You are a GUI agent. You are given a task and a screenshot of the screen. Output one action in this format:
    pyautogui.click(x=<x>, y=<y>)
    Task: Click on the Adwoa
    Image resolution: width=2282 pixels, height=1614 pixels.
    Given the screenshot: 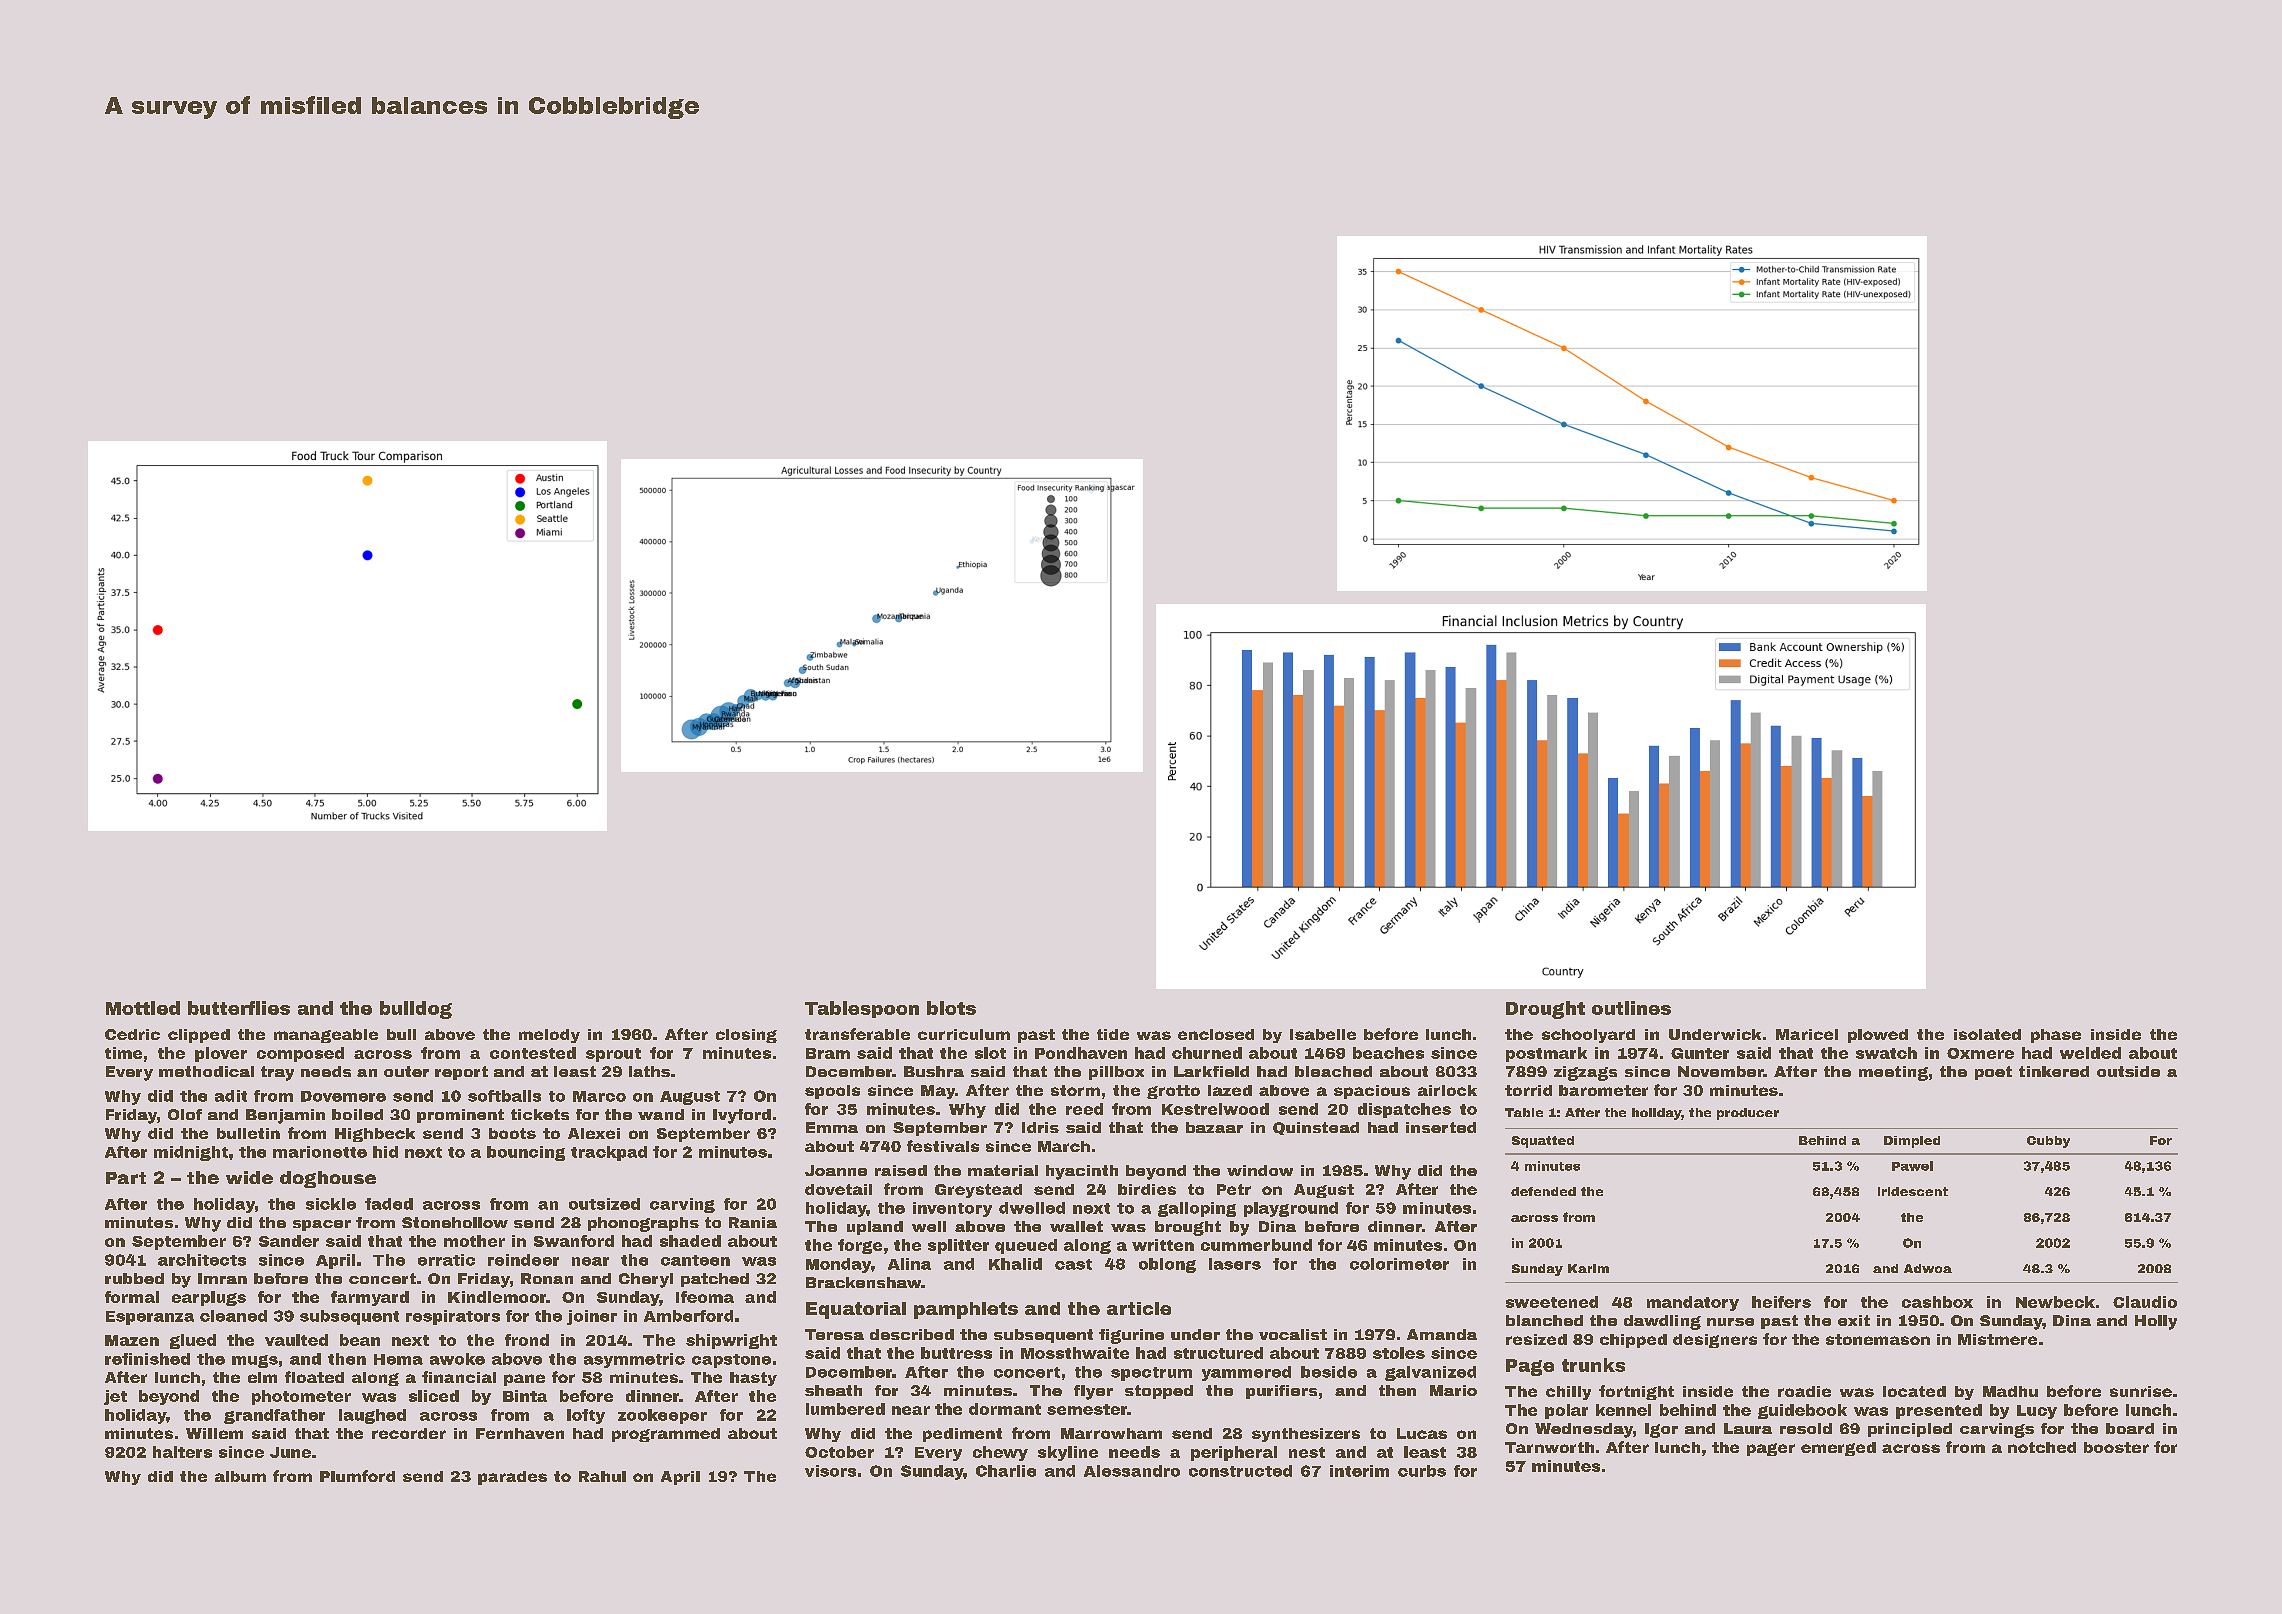 What is the action you would take?
    pyautogui.click(x=1928, y=1268)
